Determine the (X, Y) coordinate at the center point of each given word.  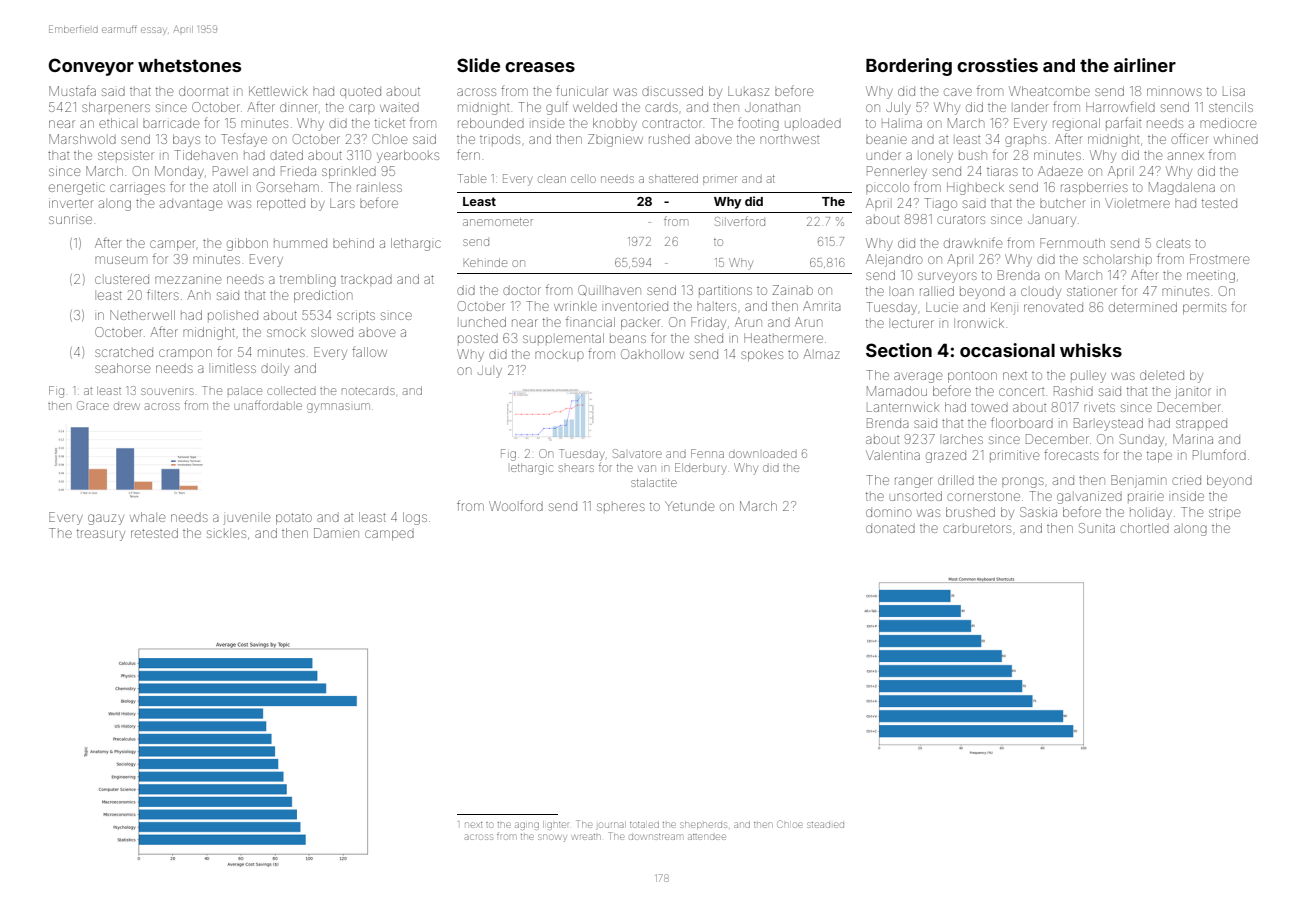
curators (961, 220)
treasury (101, 535)
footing (758, 124)
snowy (552, 838)
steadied (825, 825)
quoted (360, 91)
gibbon (247, 244)
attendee (707, 837)
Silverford (740, 221)
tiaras (1002, 171)
